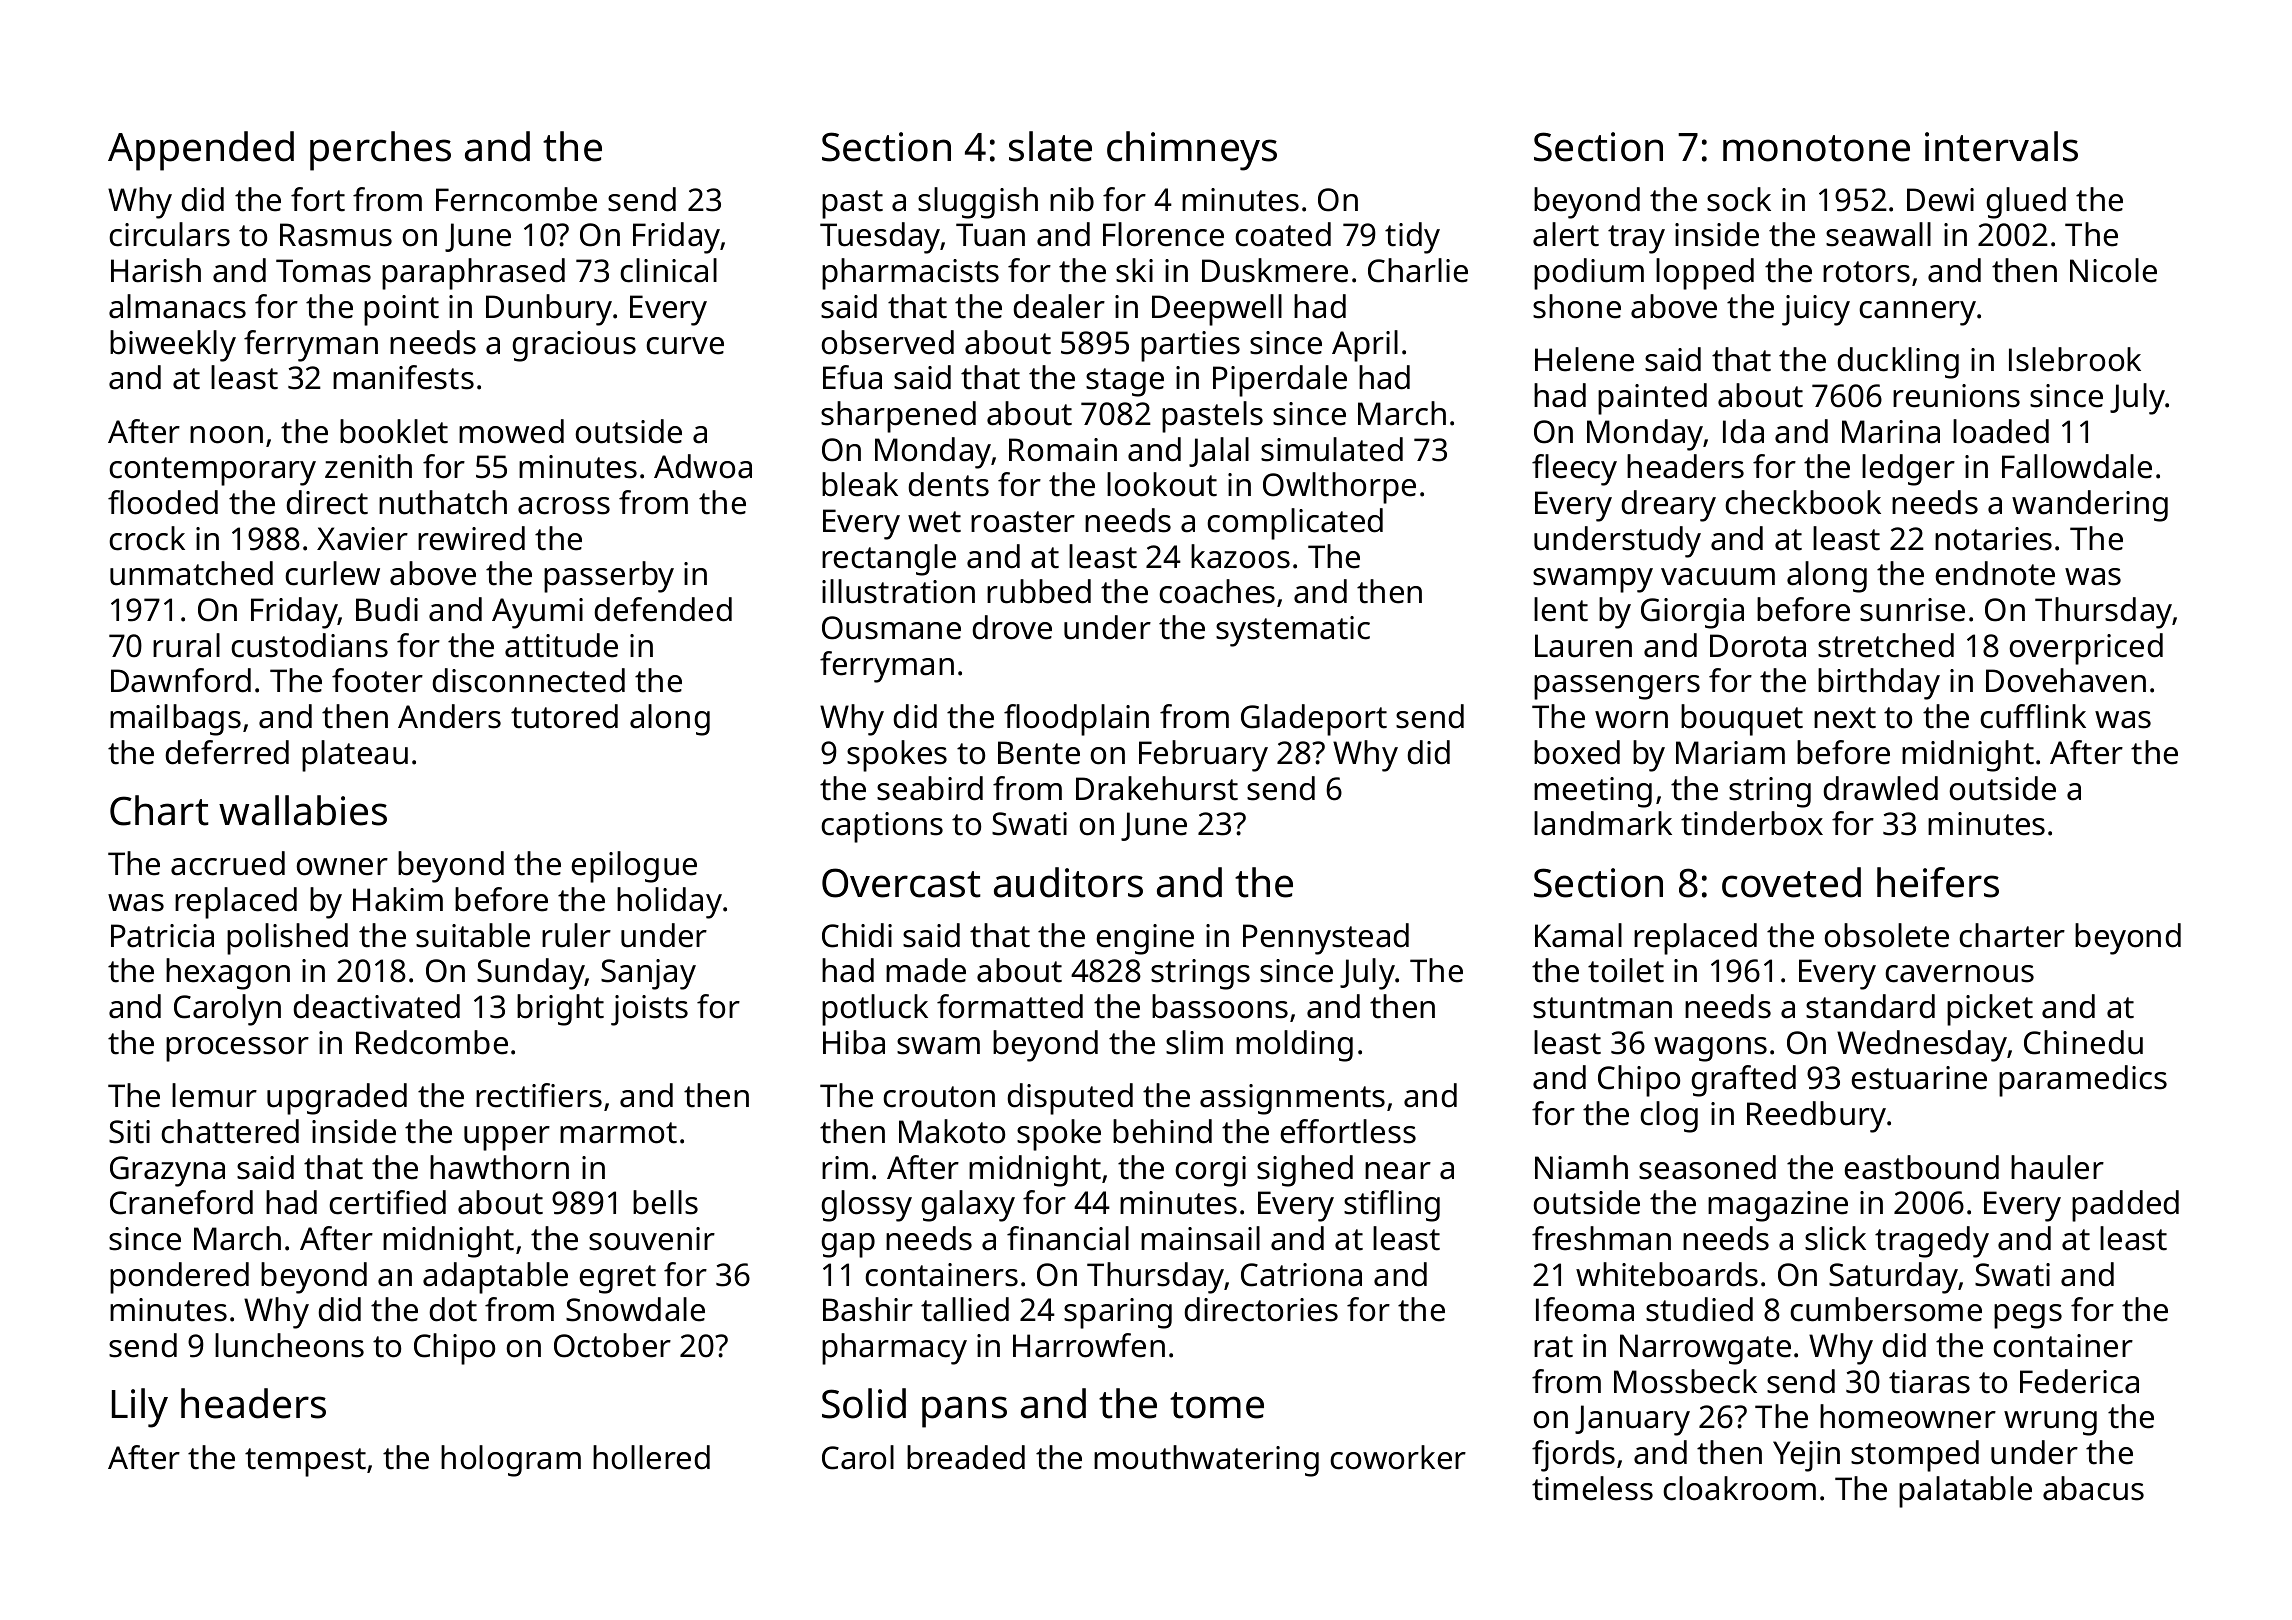 The width and height of the screenshot is (2292, 1620). I want to click on Drakehurst, so click(1157, 788).
